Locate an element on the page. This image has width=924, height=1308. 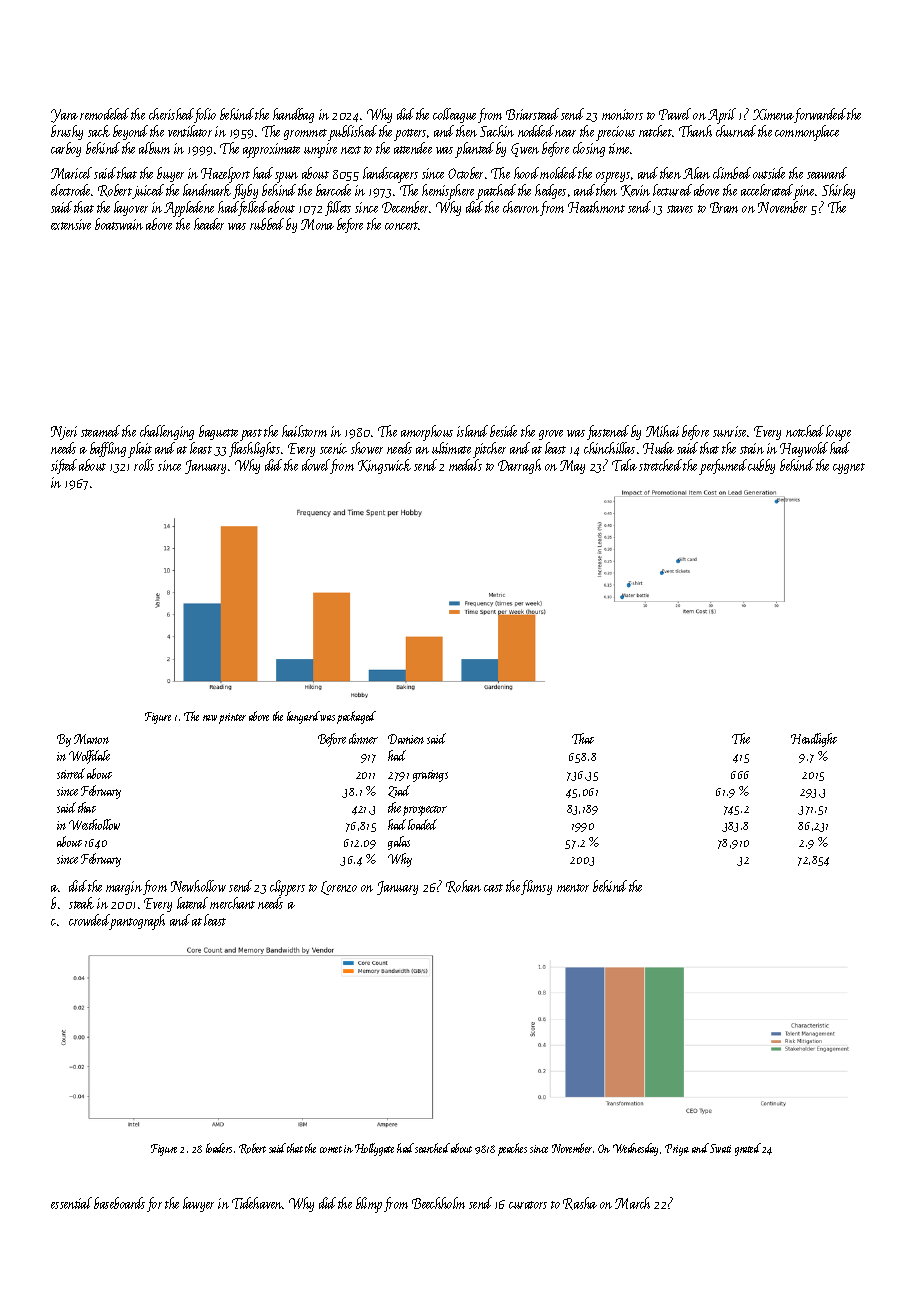
mentor is located at coordinates (573, 888).
